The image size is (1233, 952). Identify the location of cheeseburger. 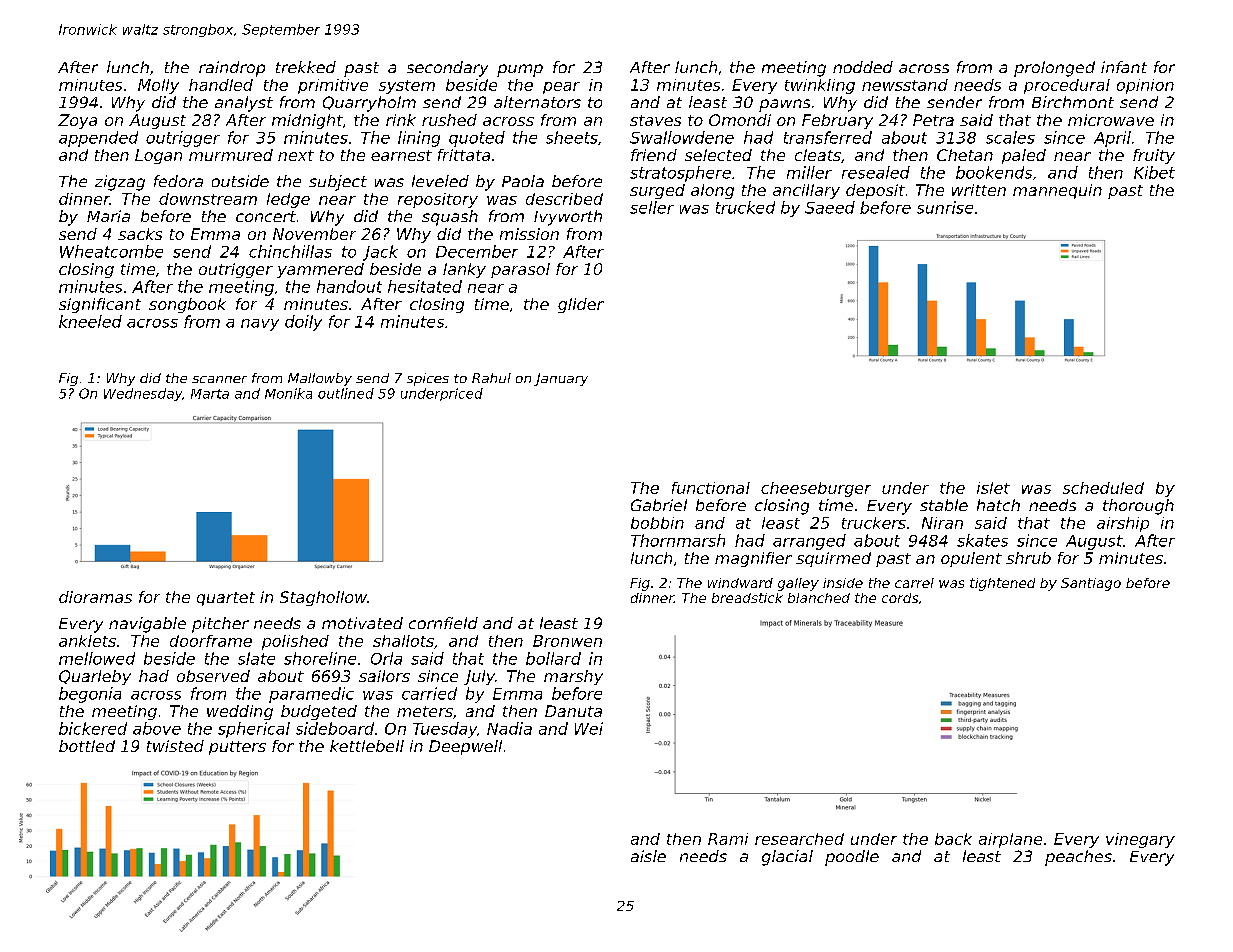
(816, 489).
